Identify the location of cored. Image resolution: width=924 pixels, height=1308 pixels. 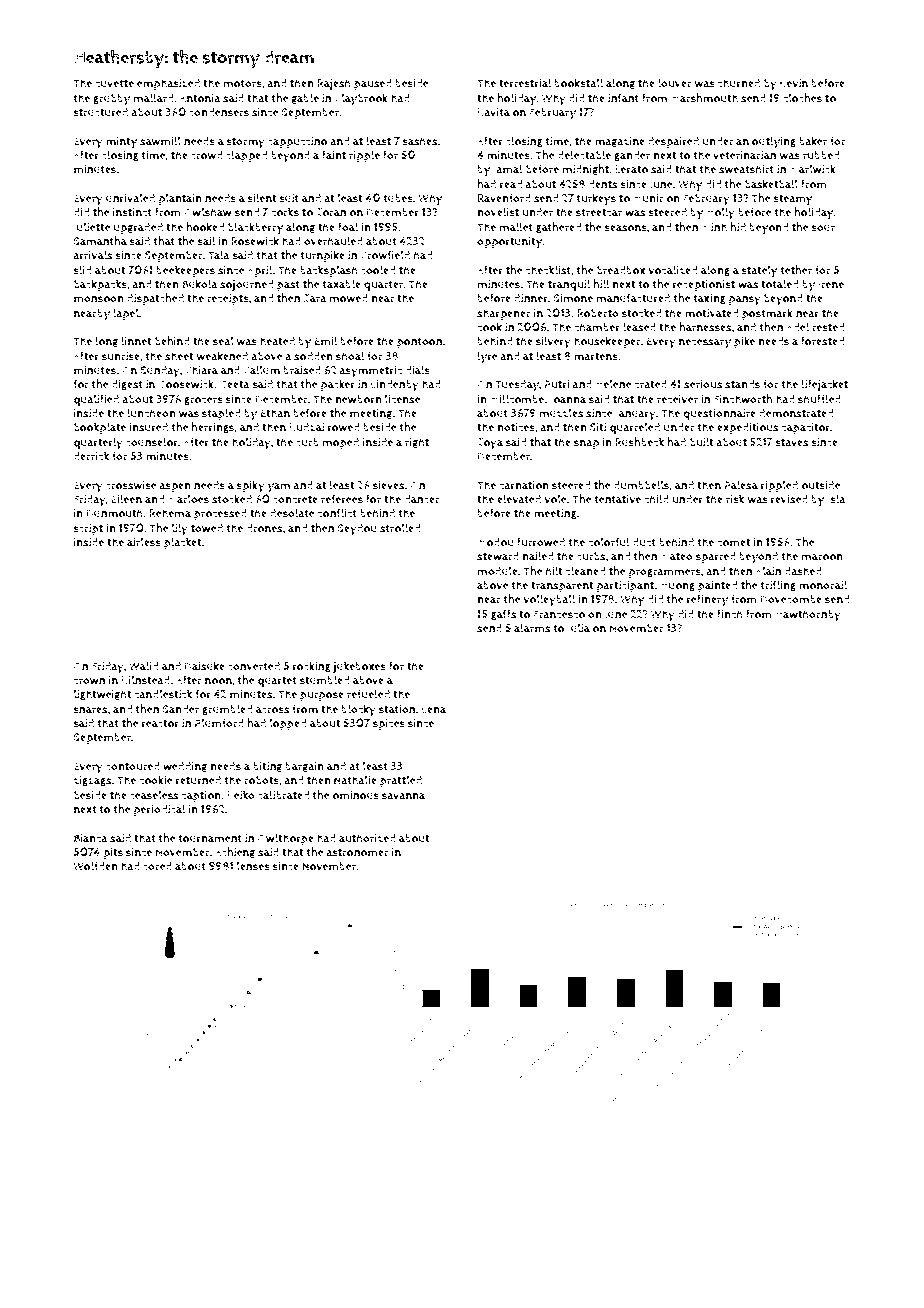
(157, 866).
